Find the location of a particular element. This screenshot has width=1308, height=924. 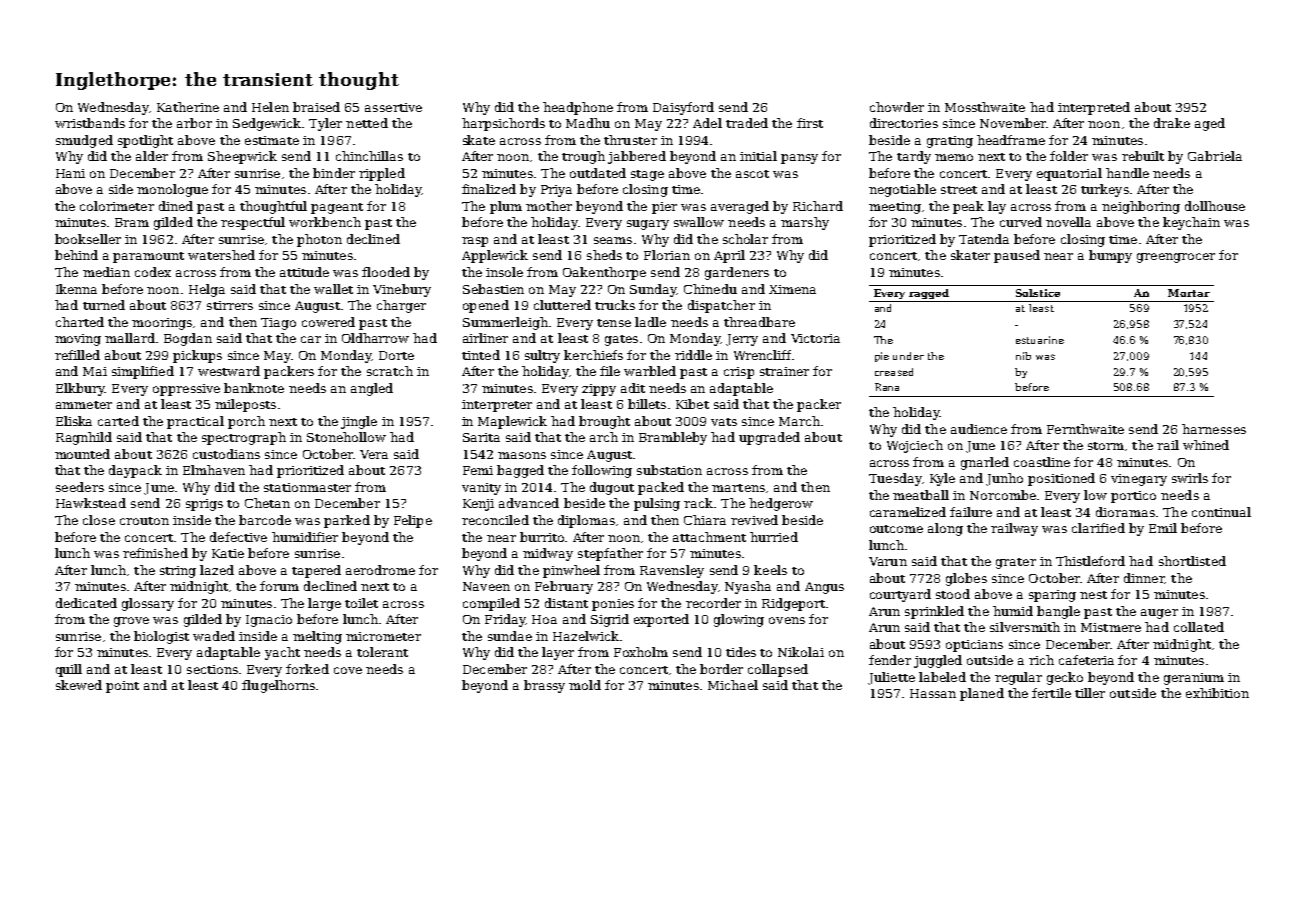

interpreted is located at coordinates (1094, 108).
